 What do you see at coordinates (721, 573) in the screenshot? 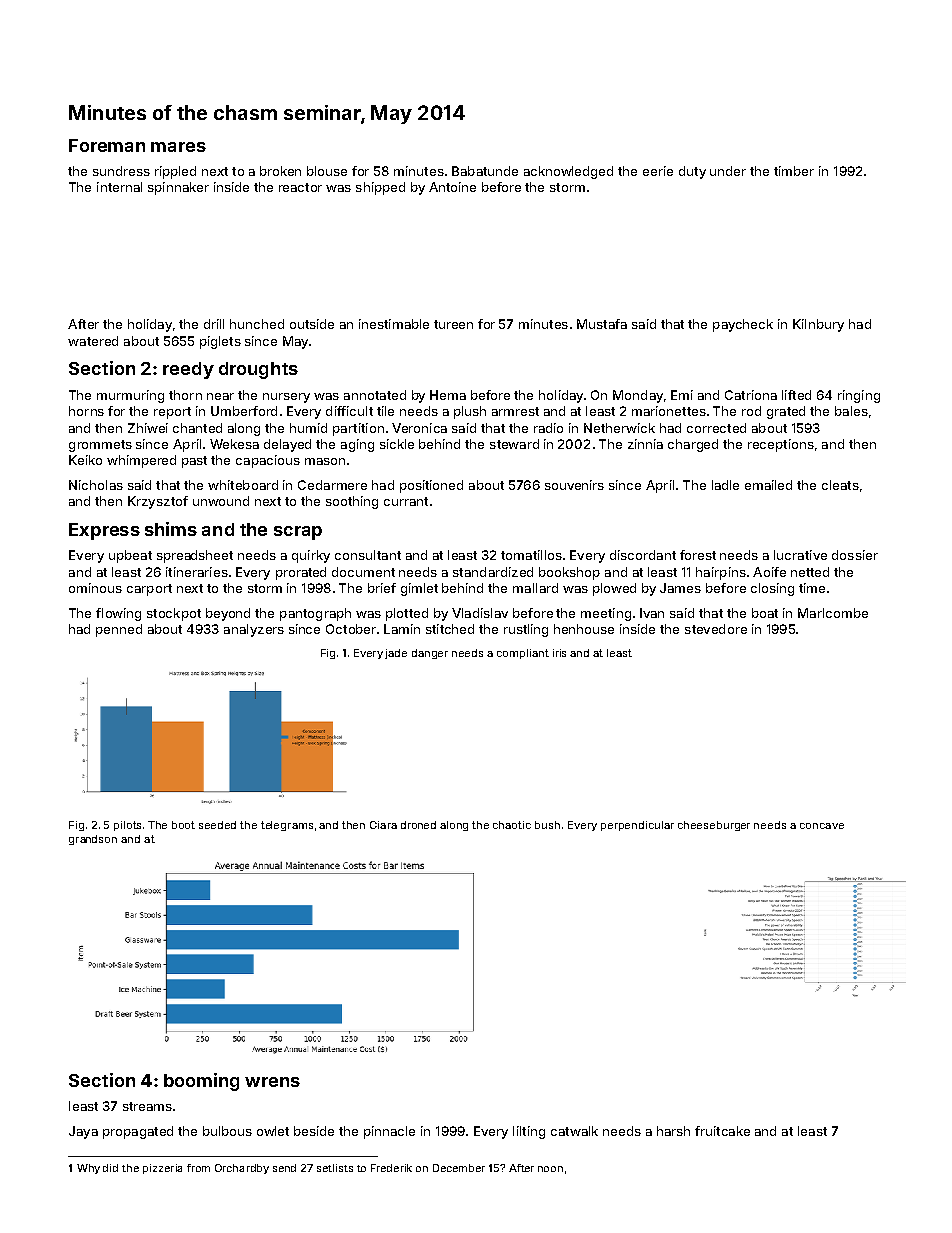
I see `hairpins` at bounding box center [721, 573].
